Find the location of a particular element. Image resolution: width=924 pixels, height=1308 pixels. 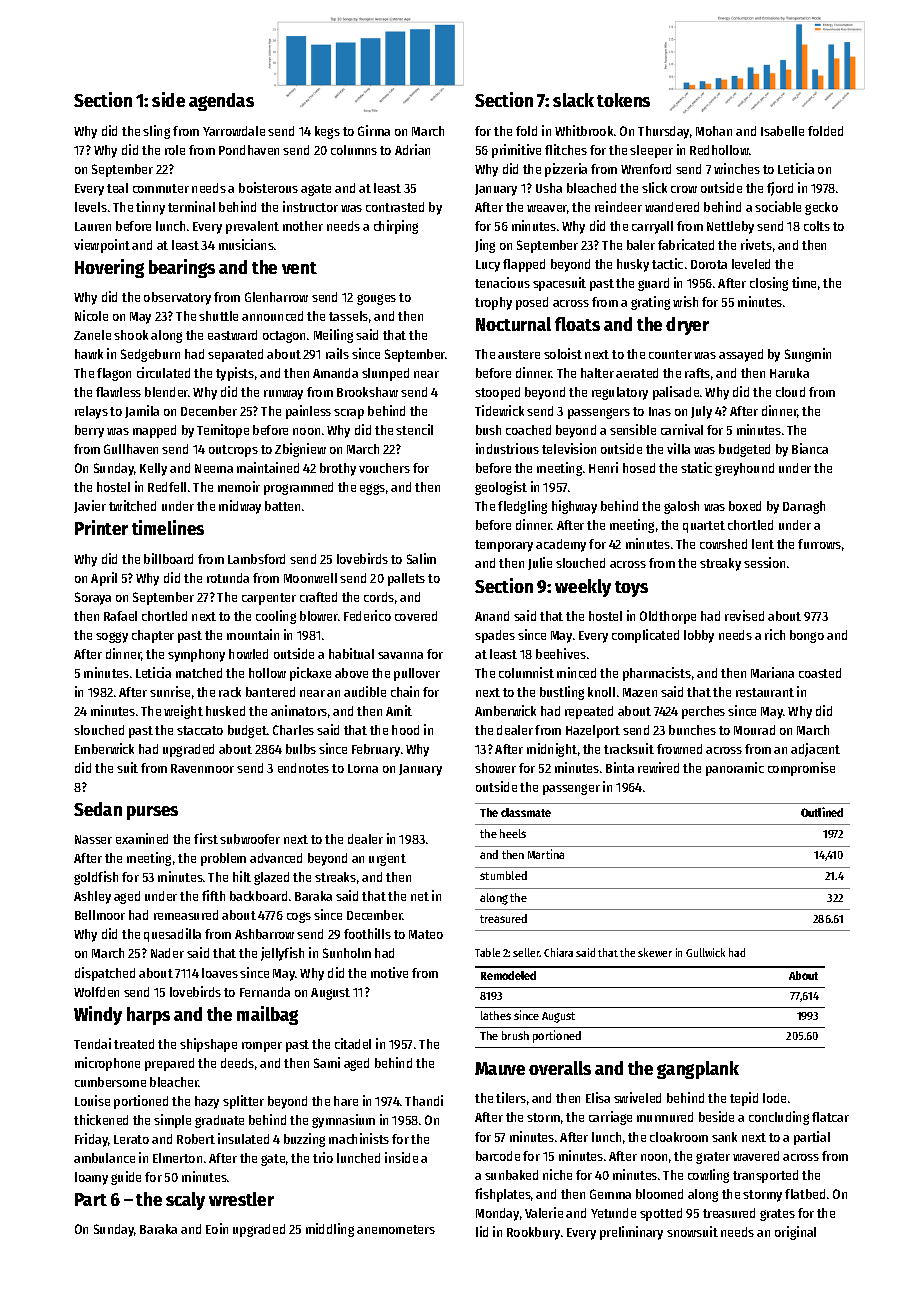

scaly is located at coordinates (185, 1201).
